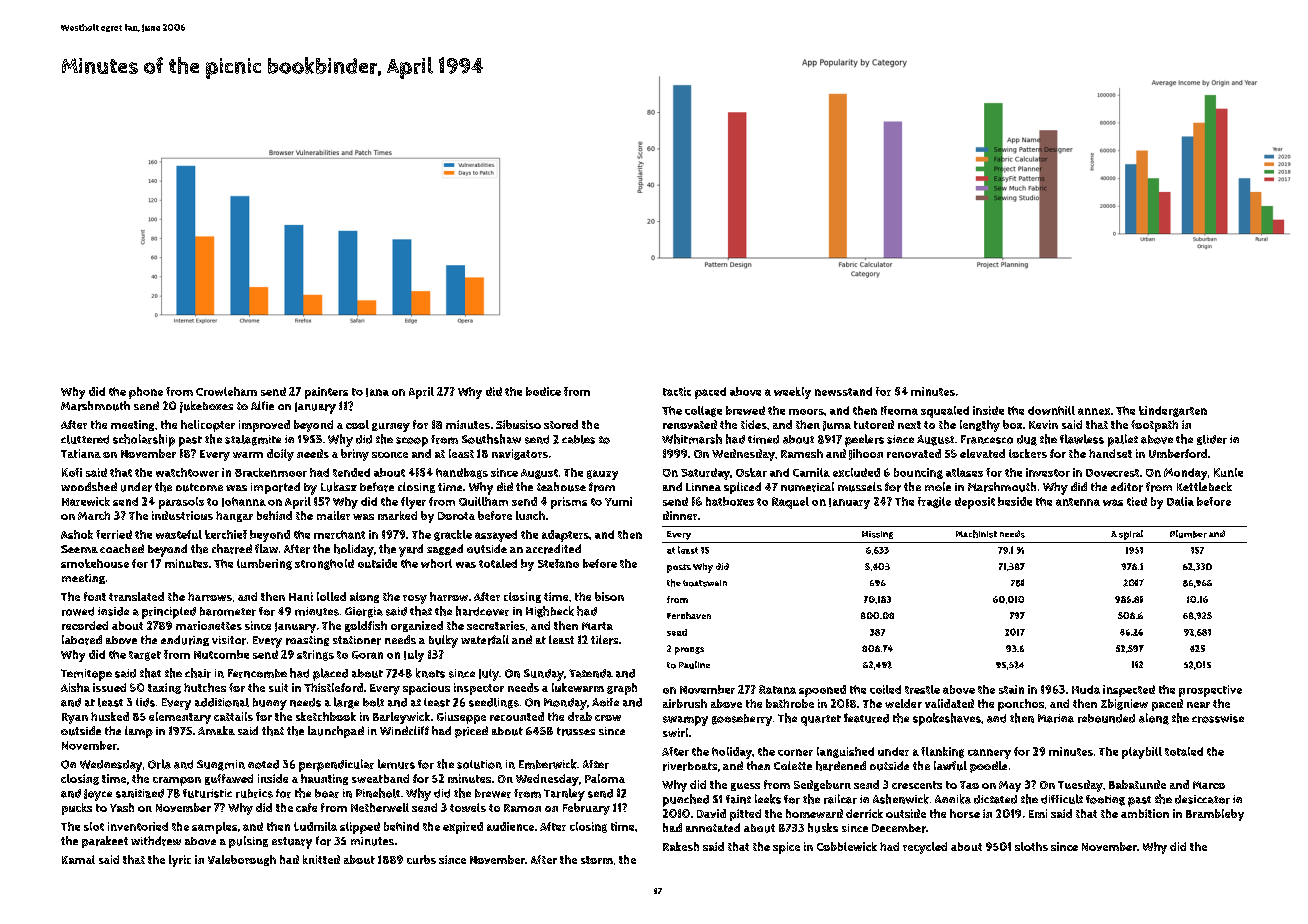  I want to click on inventoried, so click(138, 826).
